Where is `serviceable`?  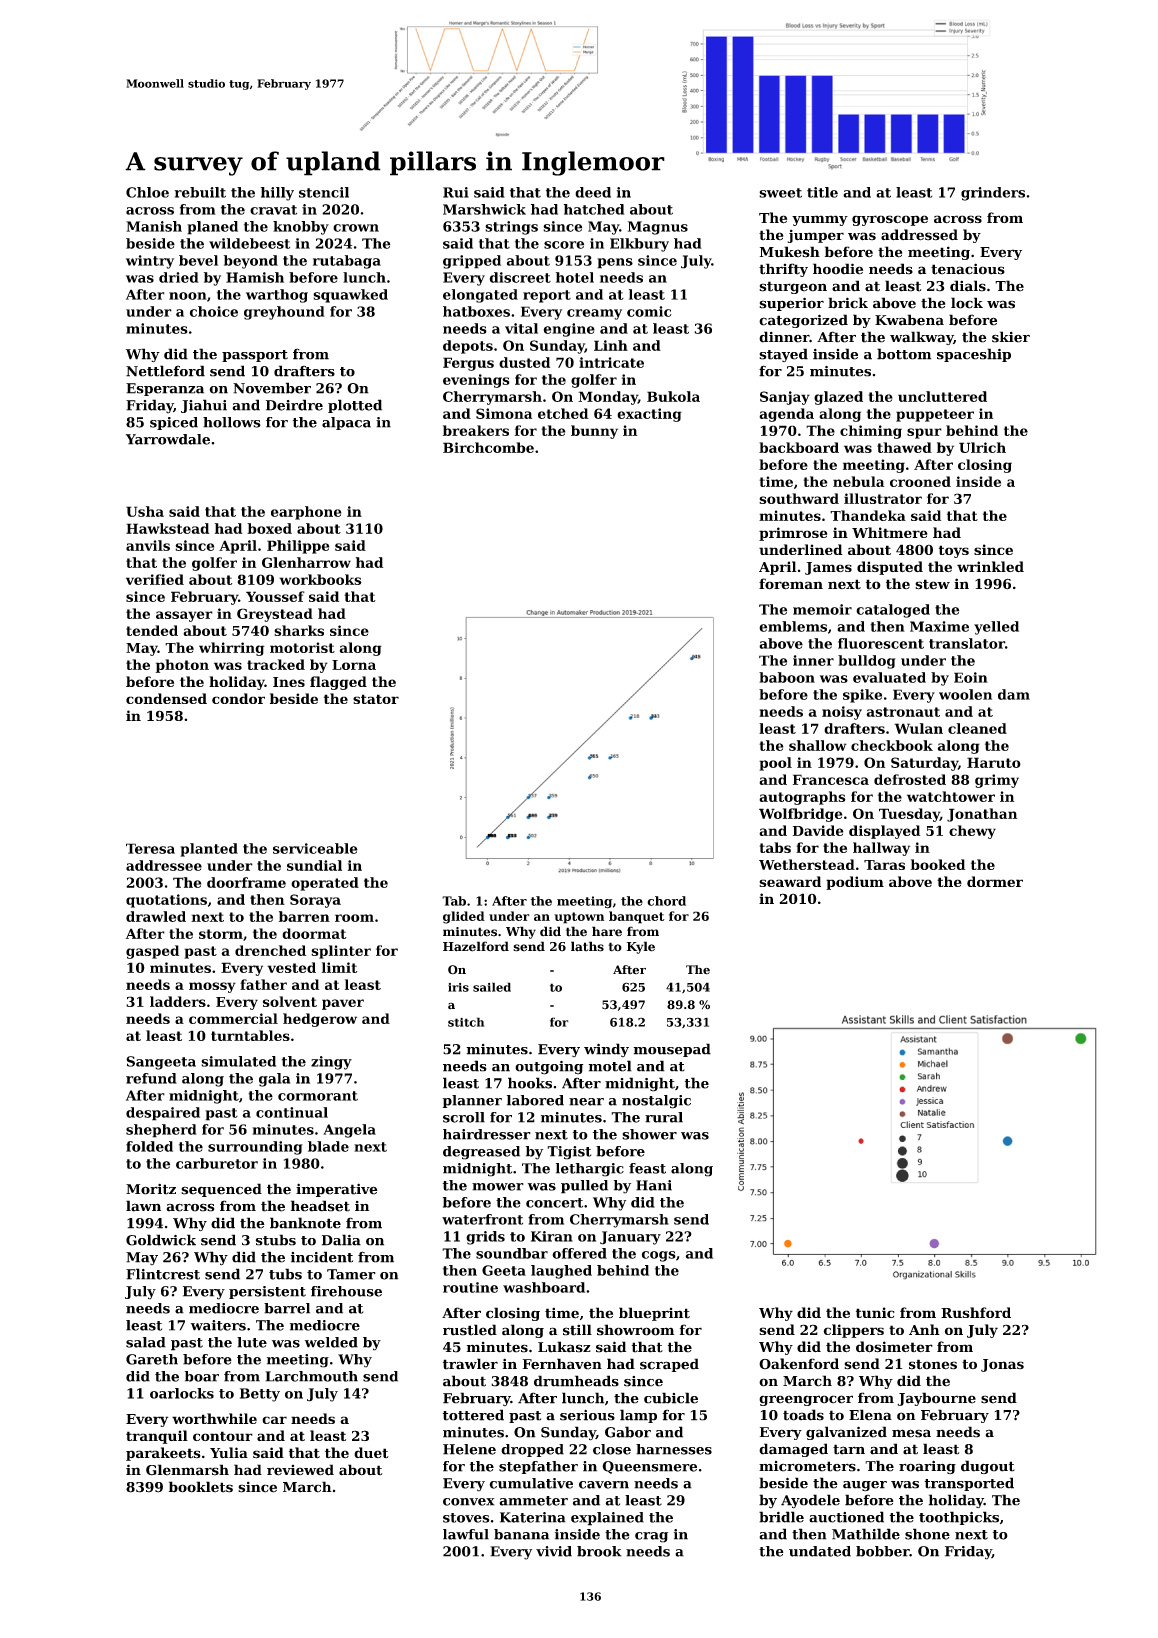
serviceable is located at coordinates (315, 848).
